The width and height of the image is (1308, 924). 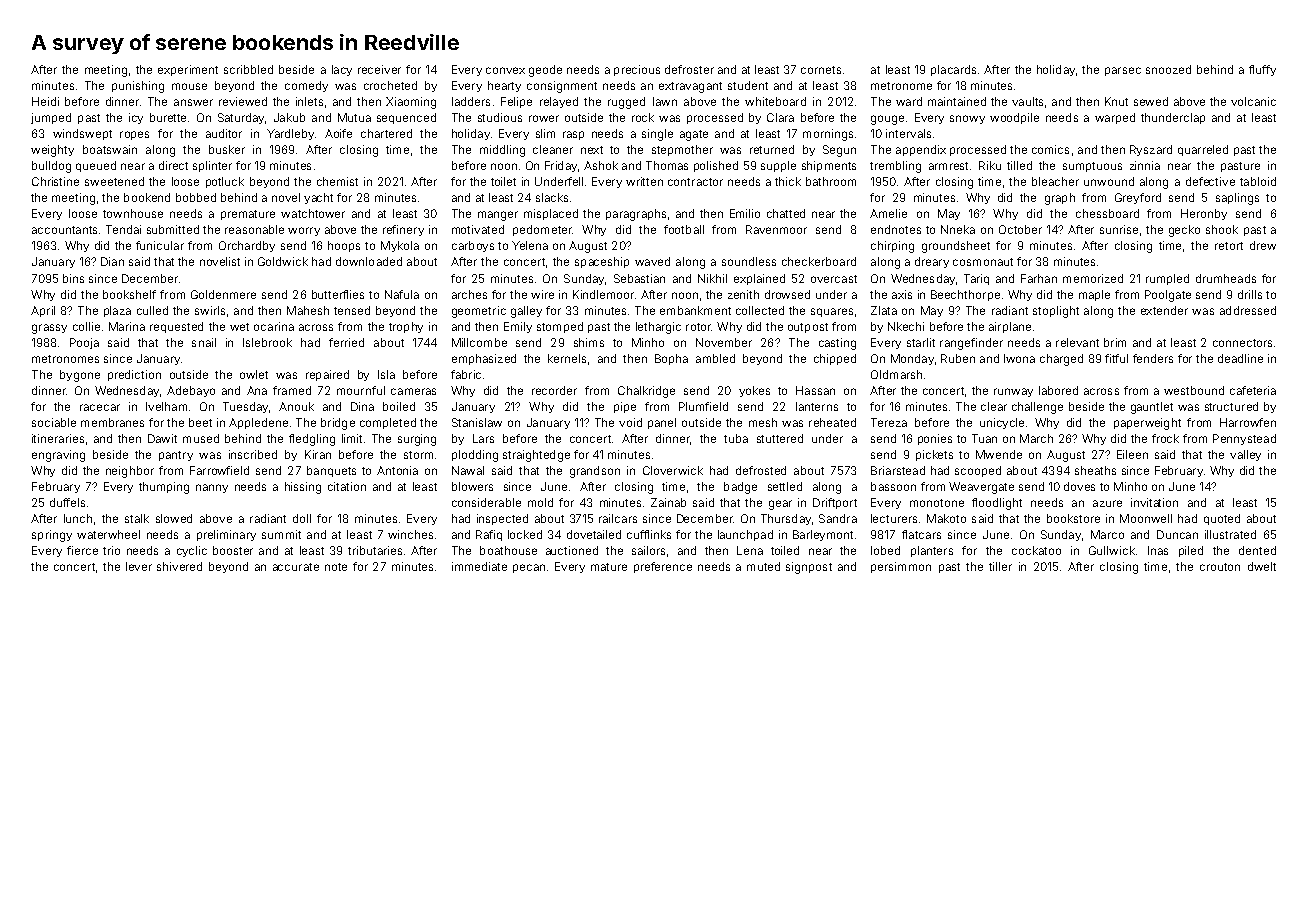 I want to click on hearty, so click(x=504, y=86).
